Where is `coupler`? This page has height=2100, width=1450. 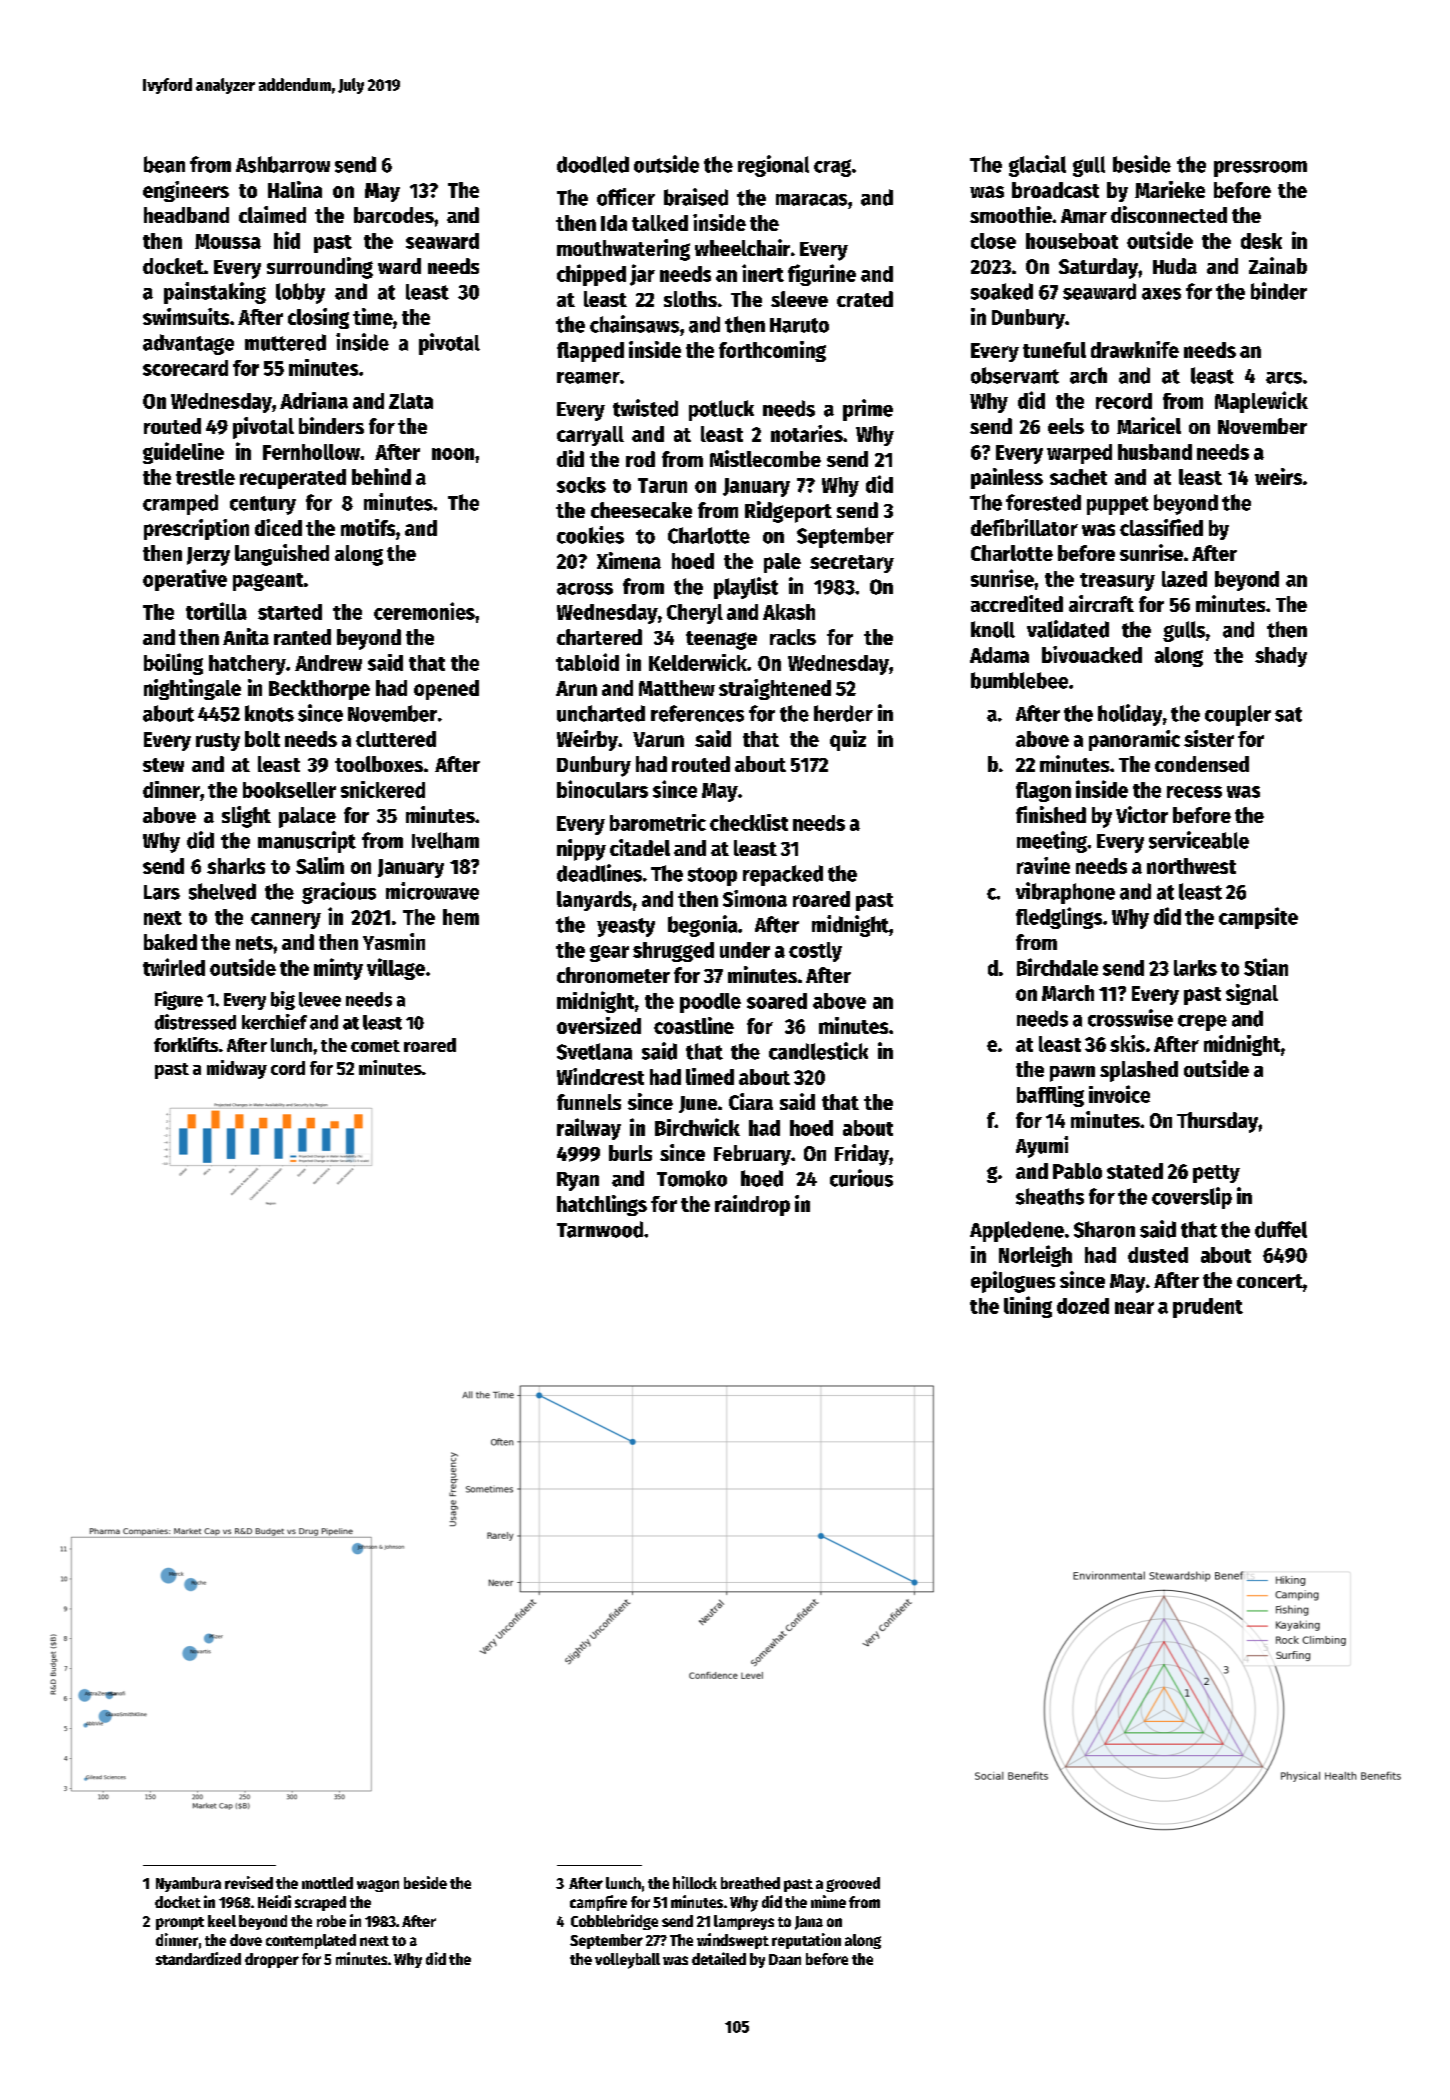
coupler is located at coordinates (1238, 715).
